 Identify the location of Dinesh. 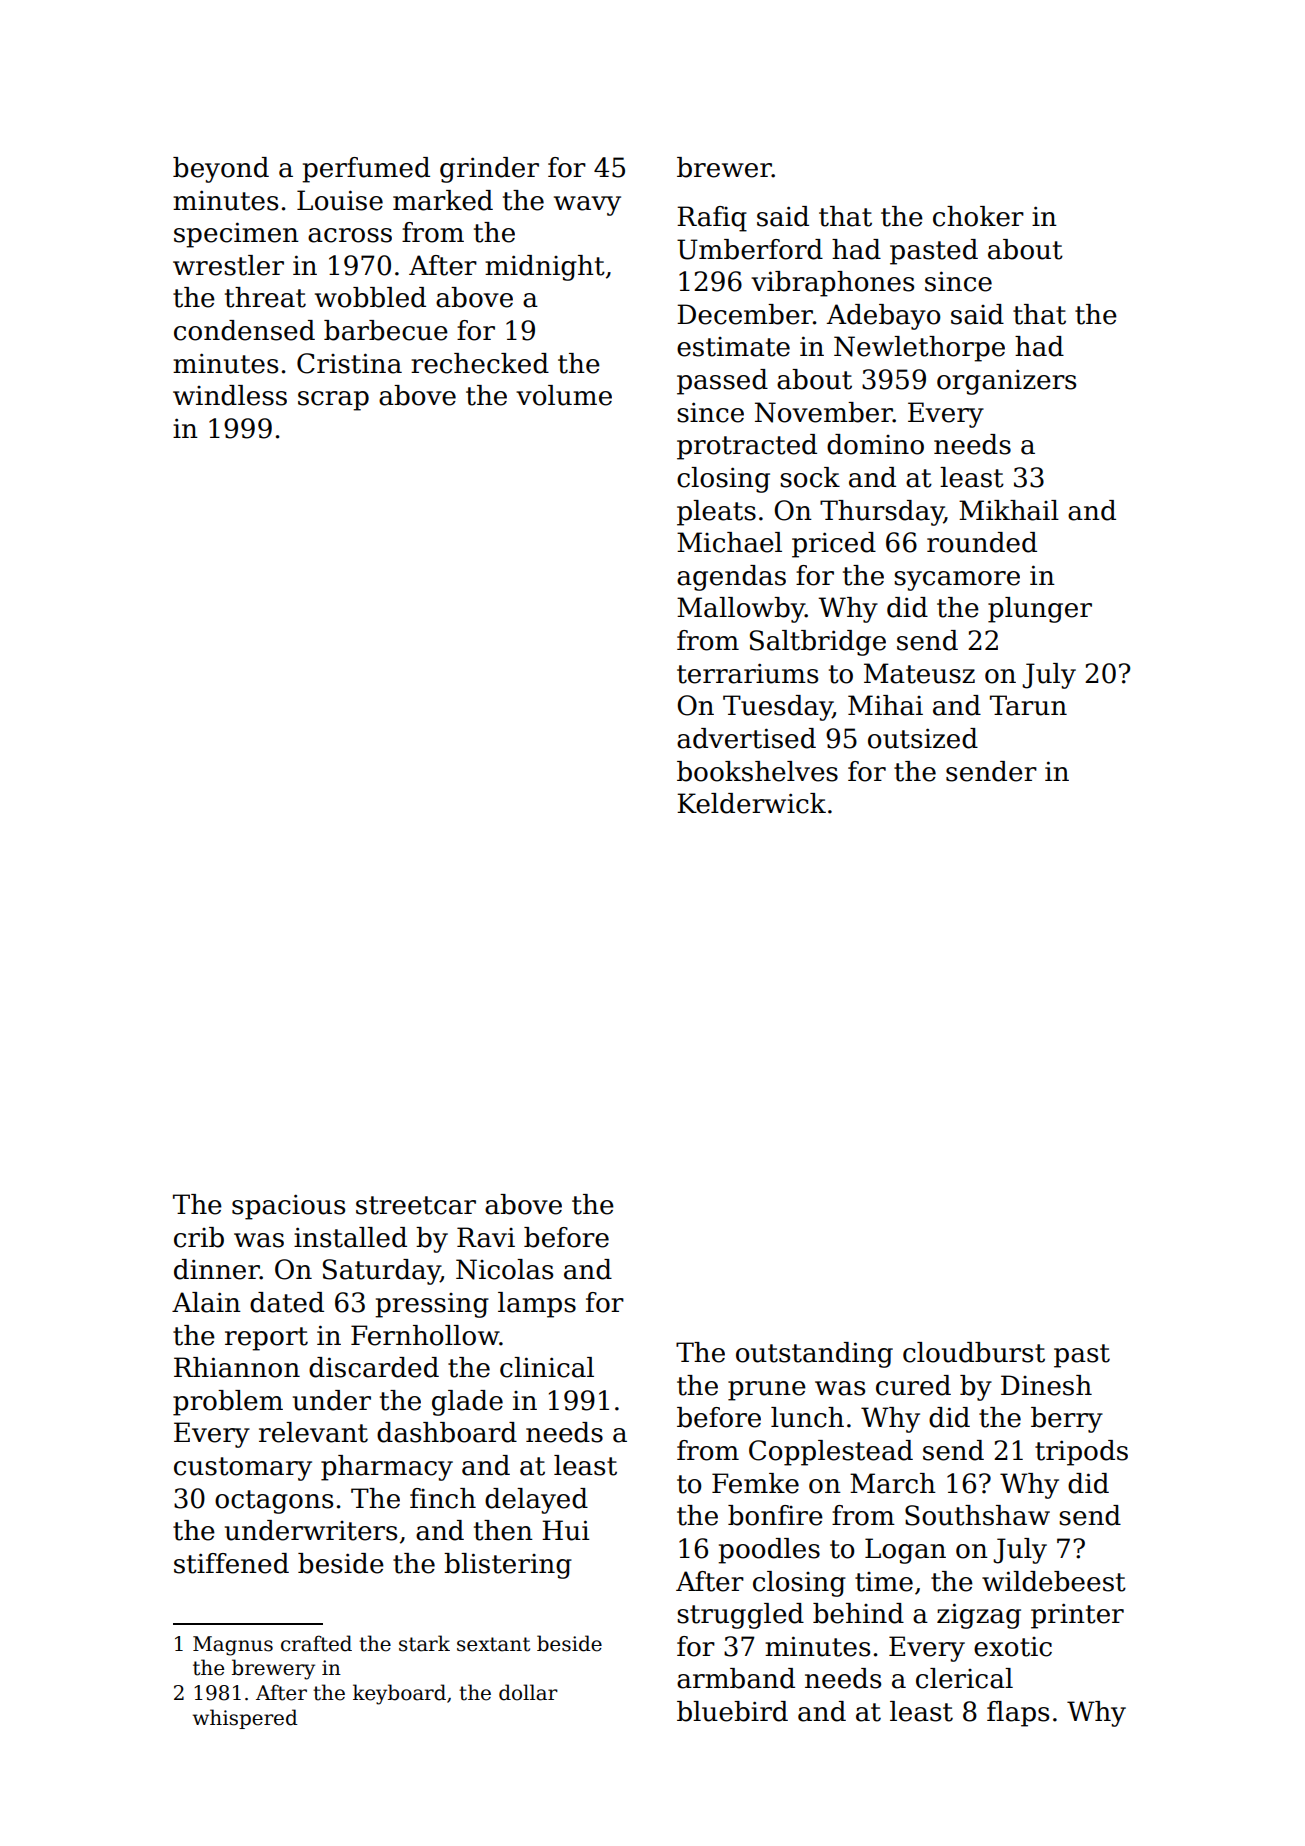
(1046, 1385).
